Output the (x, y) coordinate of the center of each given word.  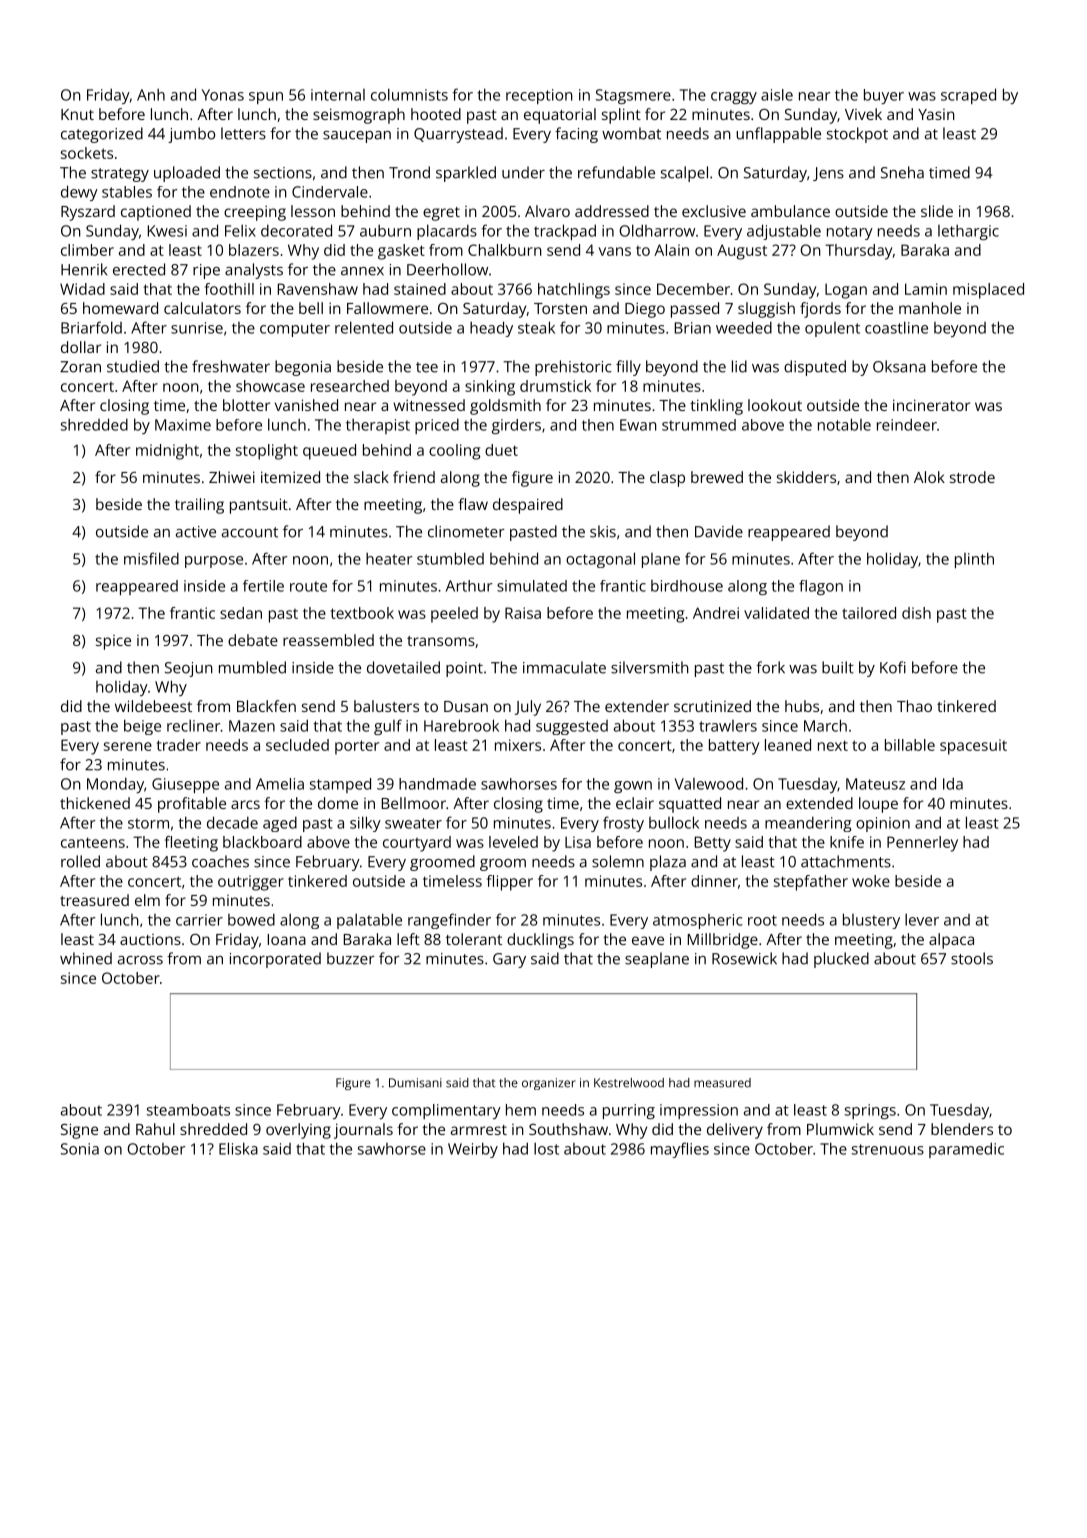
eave (648, 940)
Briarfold (91, 327)
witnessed (429, 405)
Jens (828, 174)
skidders (806, 477)
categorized (102, 135)
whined (86, 958)
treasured (94, 900)
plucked (841, 960)
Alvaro (547, 211)
